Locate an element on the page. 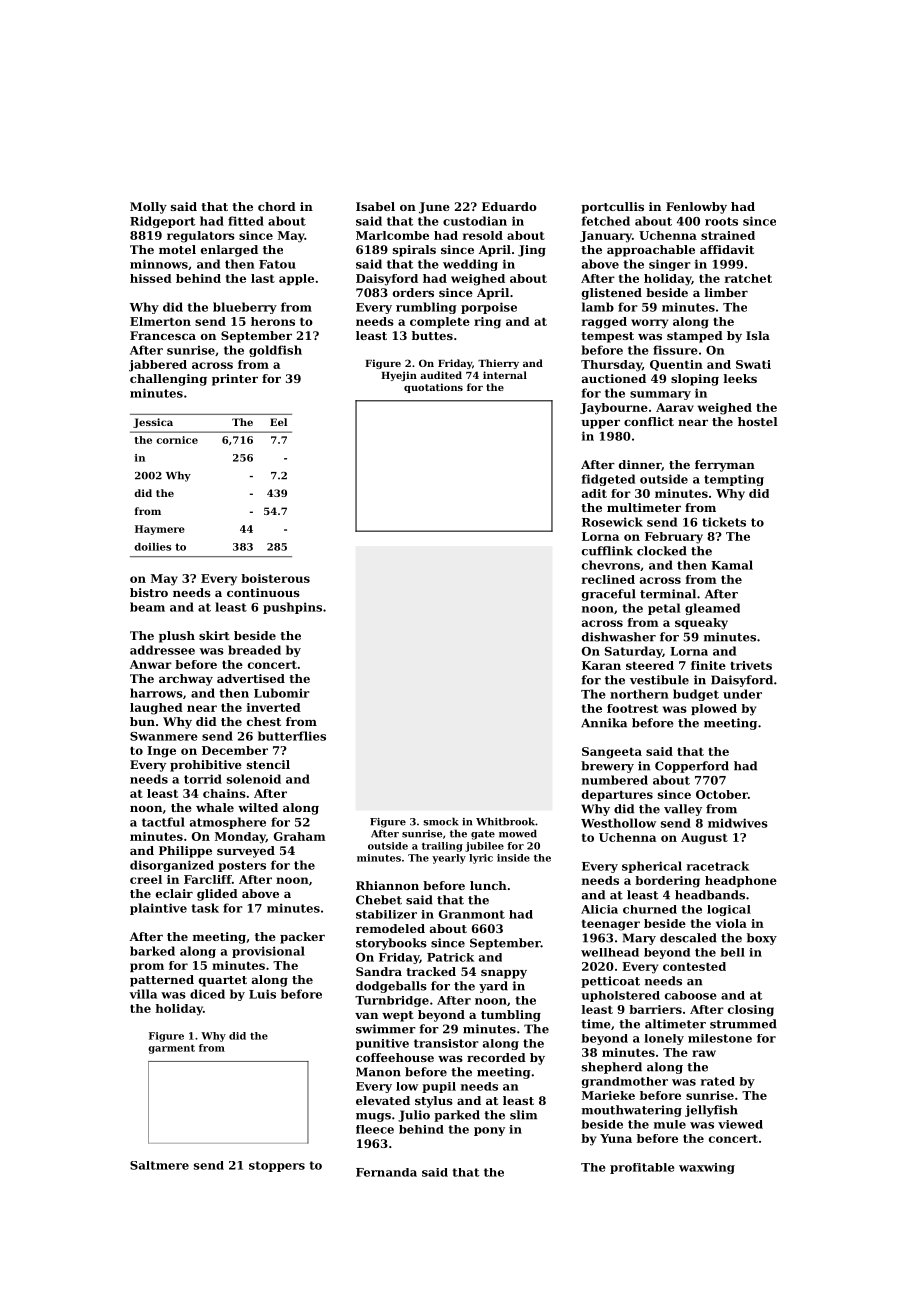  limber is located at coordinates (726, 292).
